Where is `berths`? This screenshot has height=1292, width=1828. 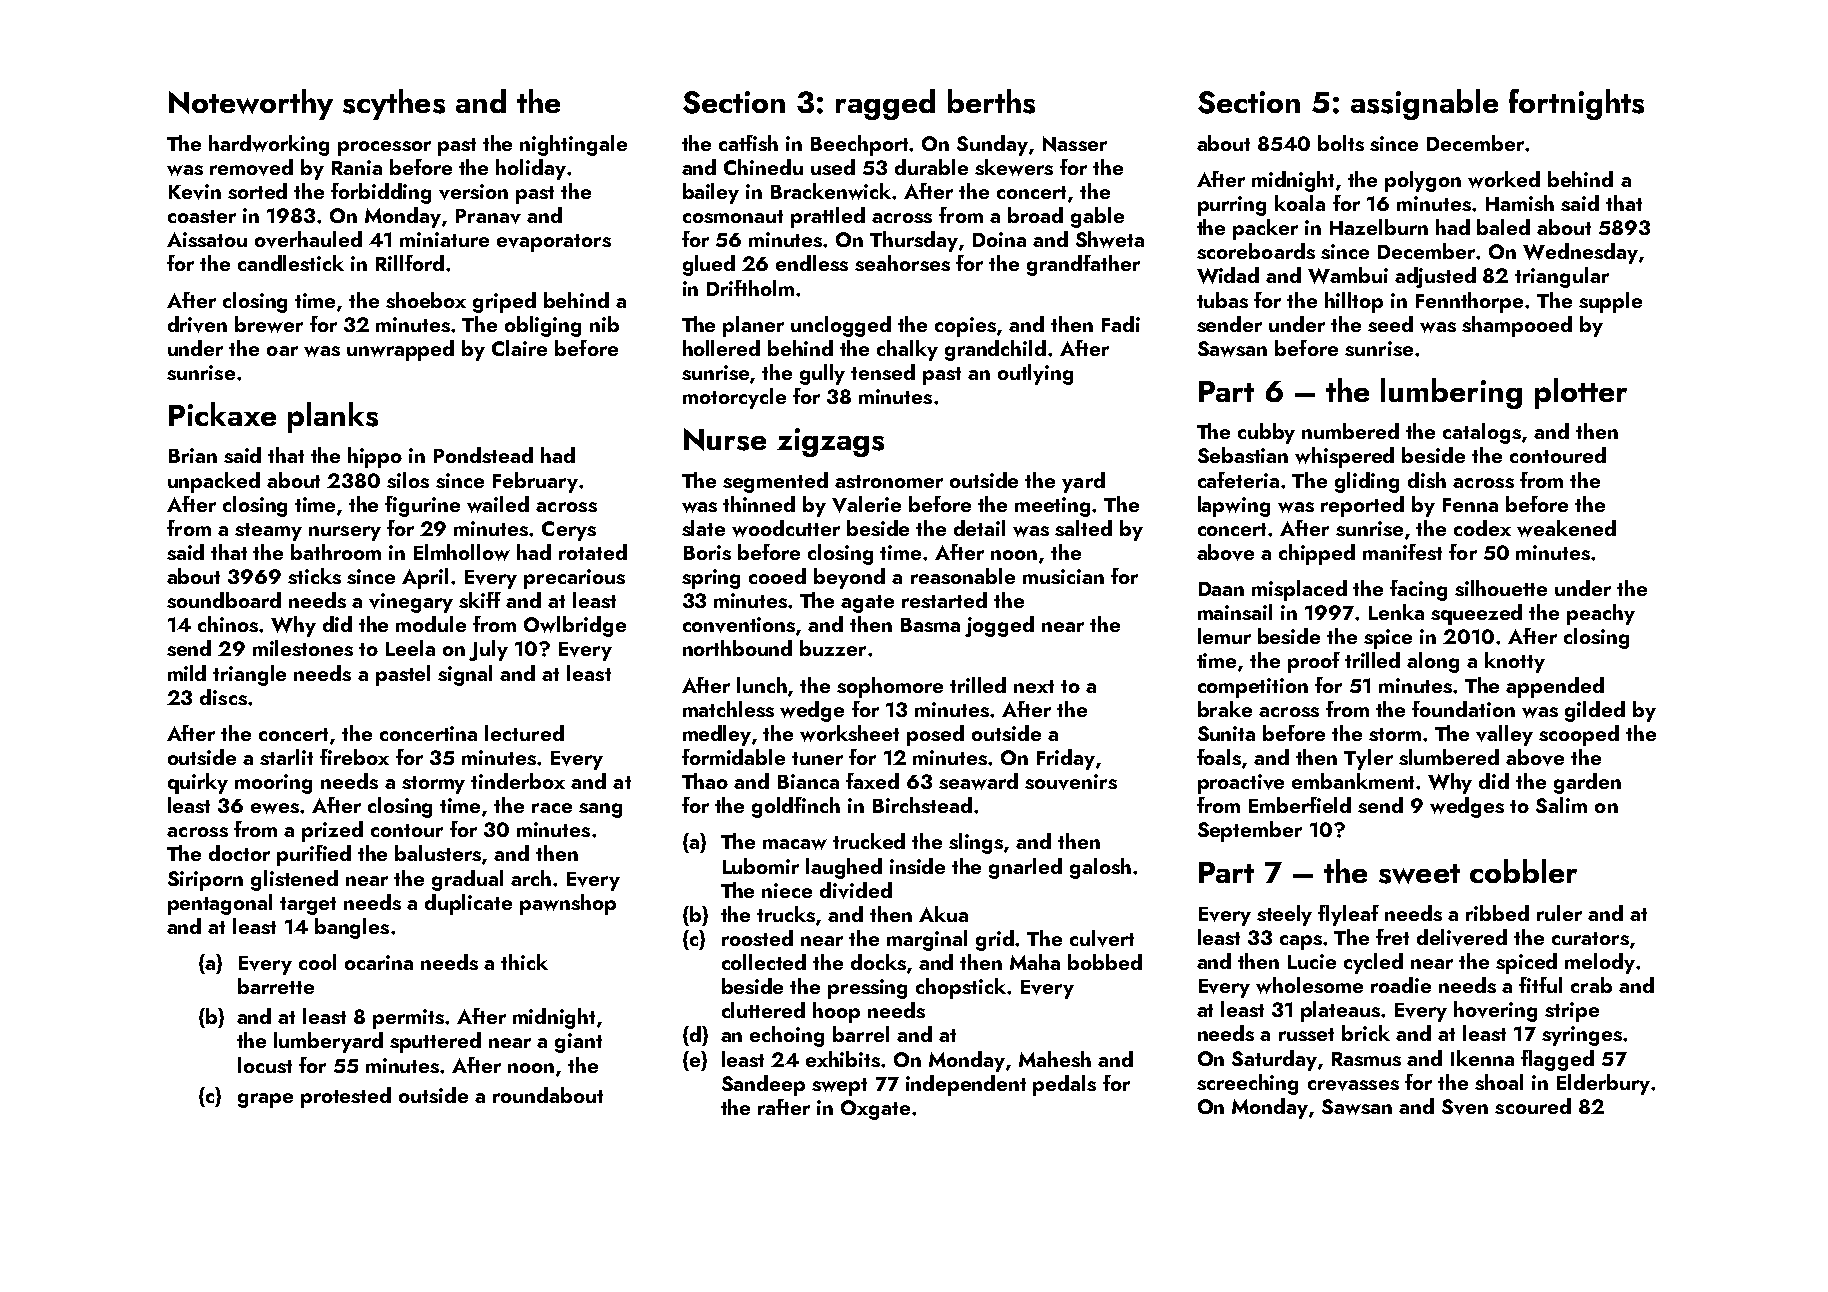
berths is located at coordinates (991, 101).
